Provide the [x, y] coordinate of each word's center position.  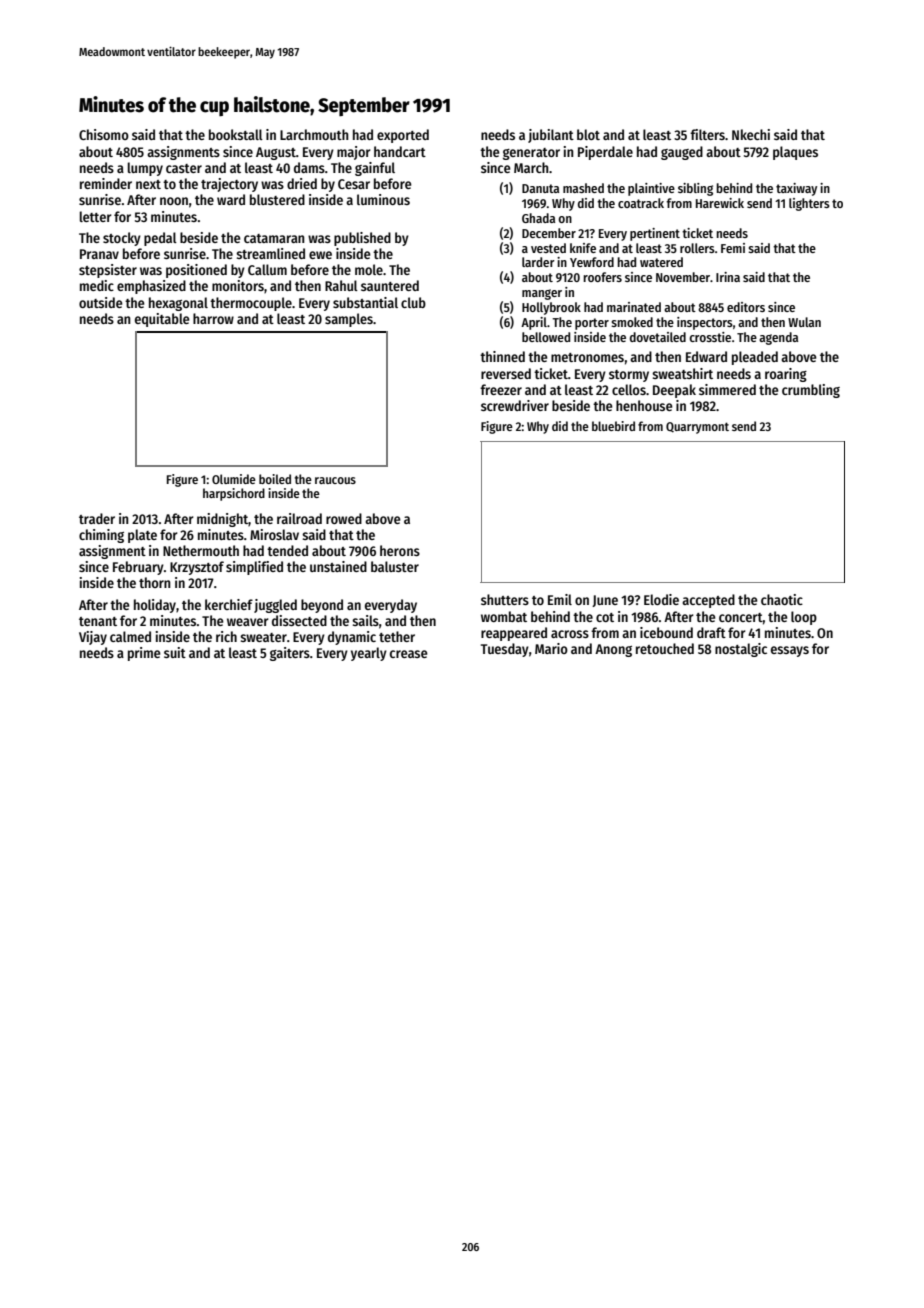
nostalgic [741, 650]
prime [144, 654]
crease [409, 654]
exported [403, 136]
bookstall [236, 134]
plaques [795, 153]
